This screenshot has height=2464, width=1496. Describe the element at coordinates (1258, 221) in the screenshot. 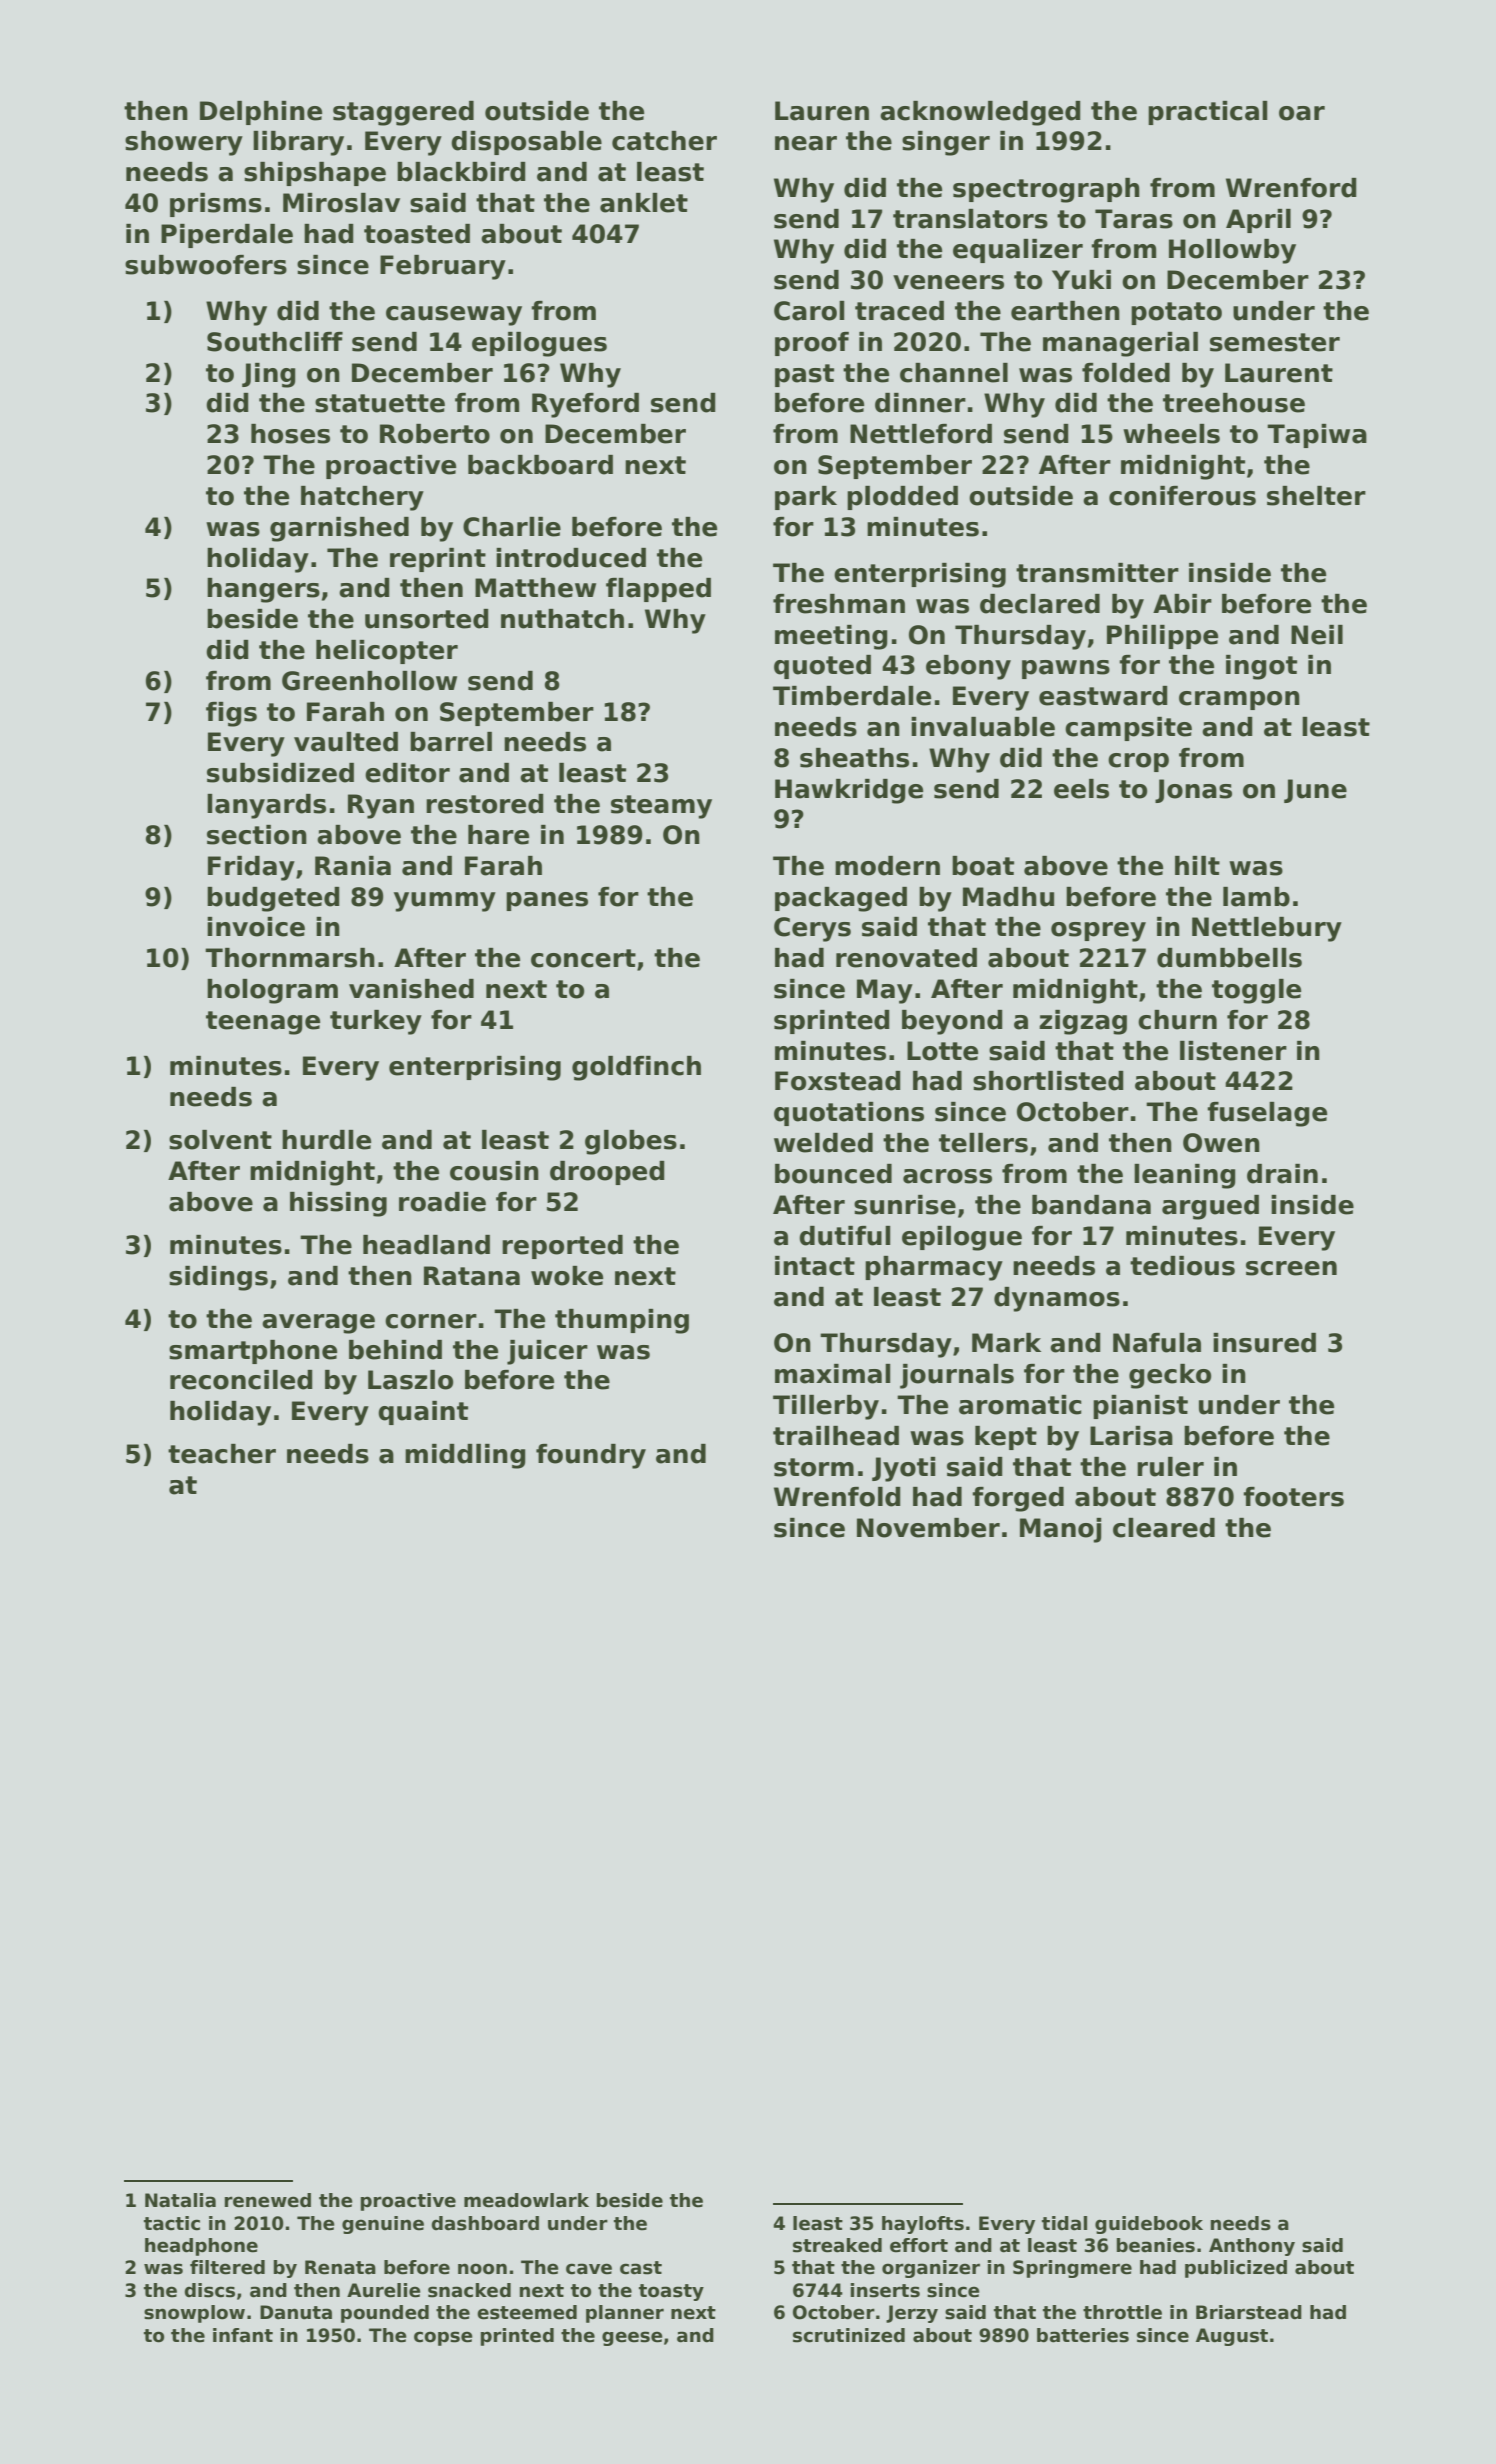

I see `April` at that location.
